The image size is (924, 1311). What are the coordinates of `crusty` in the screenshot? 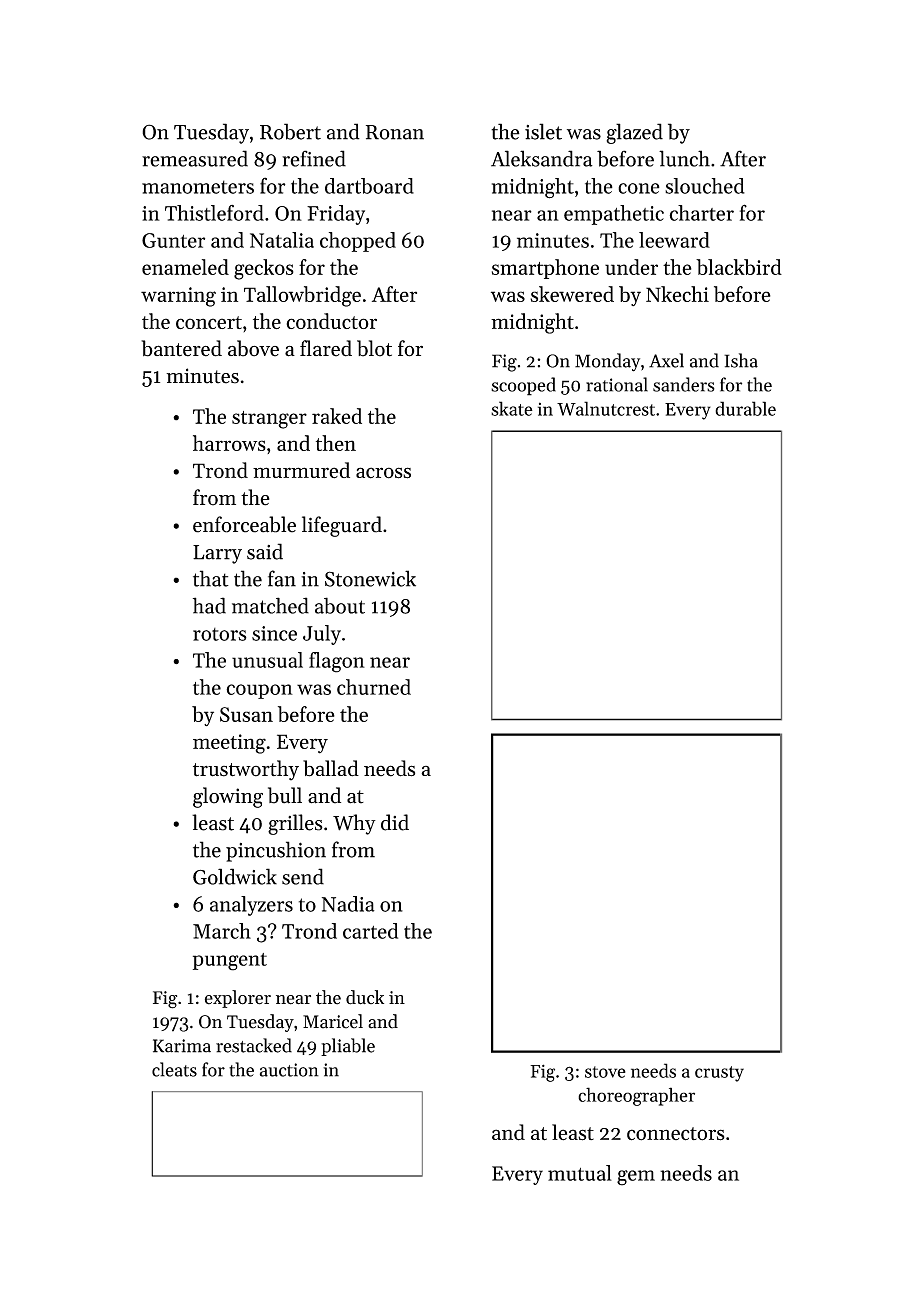 It's located at (719, 1074).
